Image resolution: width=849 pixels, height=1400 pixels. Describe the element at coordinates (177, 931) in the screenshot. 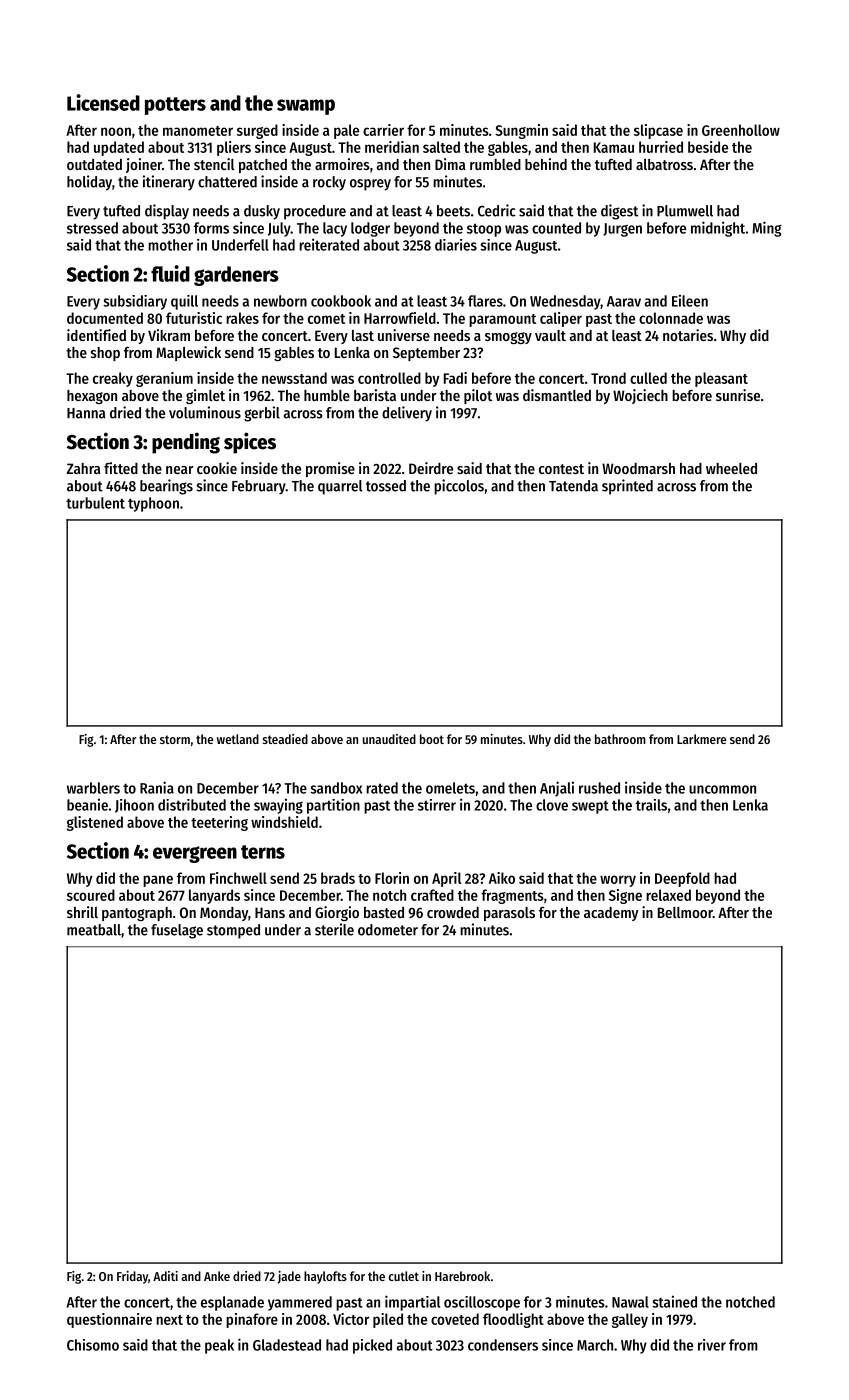

I see `fuselage` at that location.
